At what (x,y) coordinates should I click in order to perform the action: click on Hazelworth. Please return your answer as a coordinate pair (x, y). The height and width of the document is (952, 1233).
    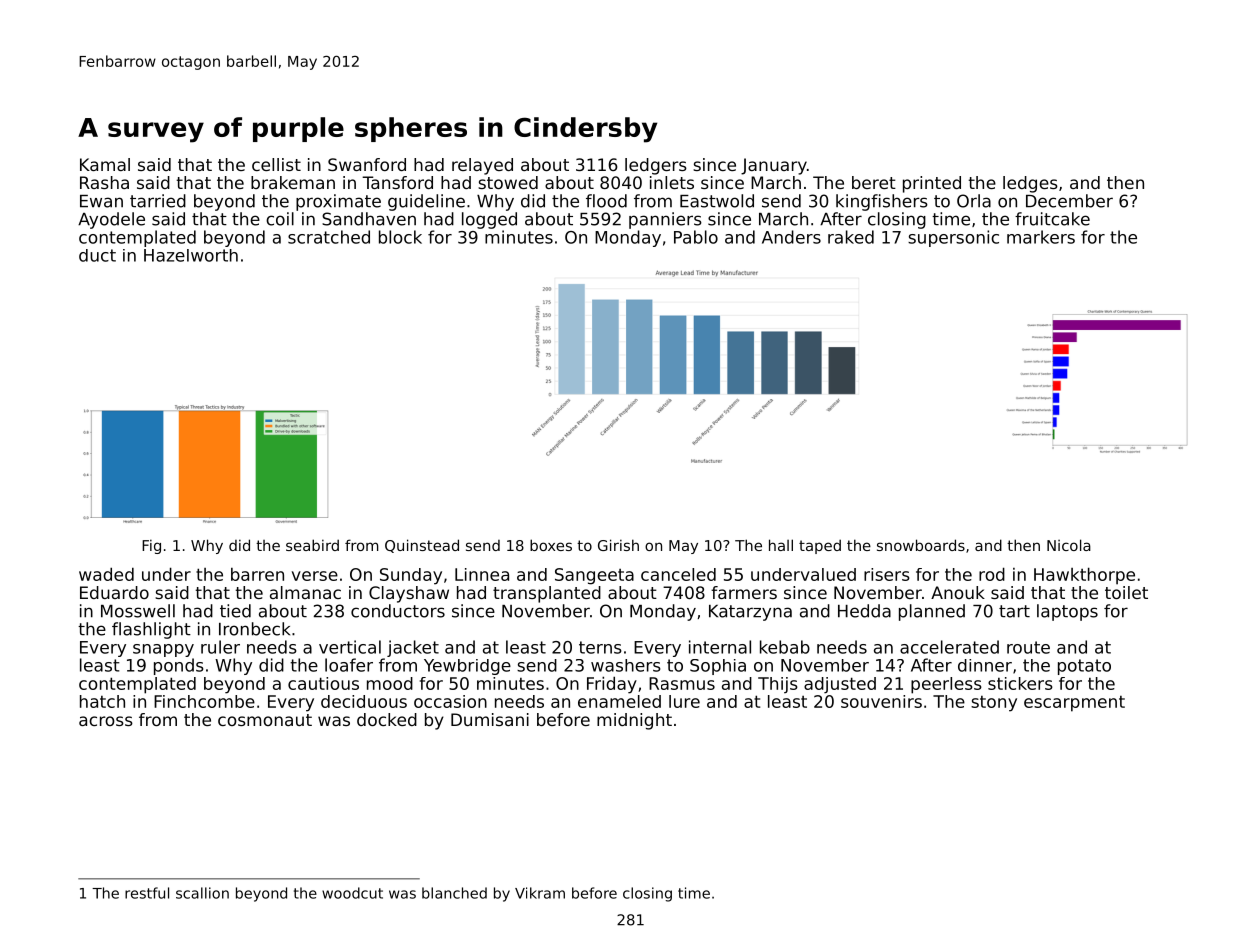
    Looking at the image, I should click on (191, 255).
